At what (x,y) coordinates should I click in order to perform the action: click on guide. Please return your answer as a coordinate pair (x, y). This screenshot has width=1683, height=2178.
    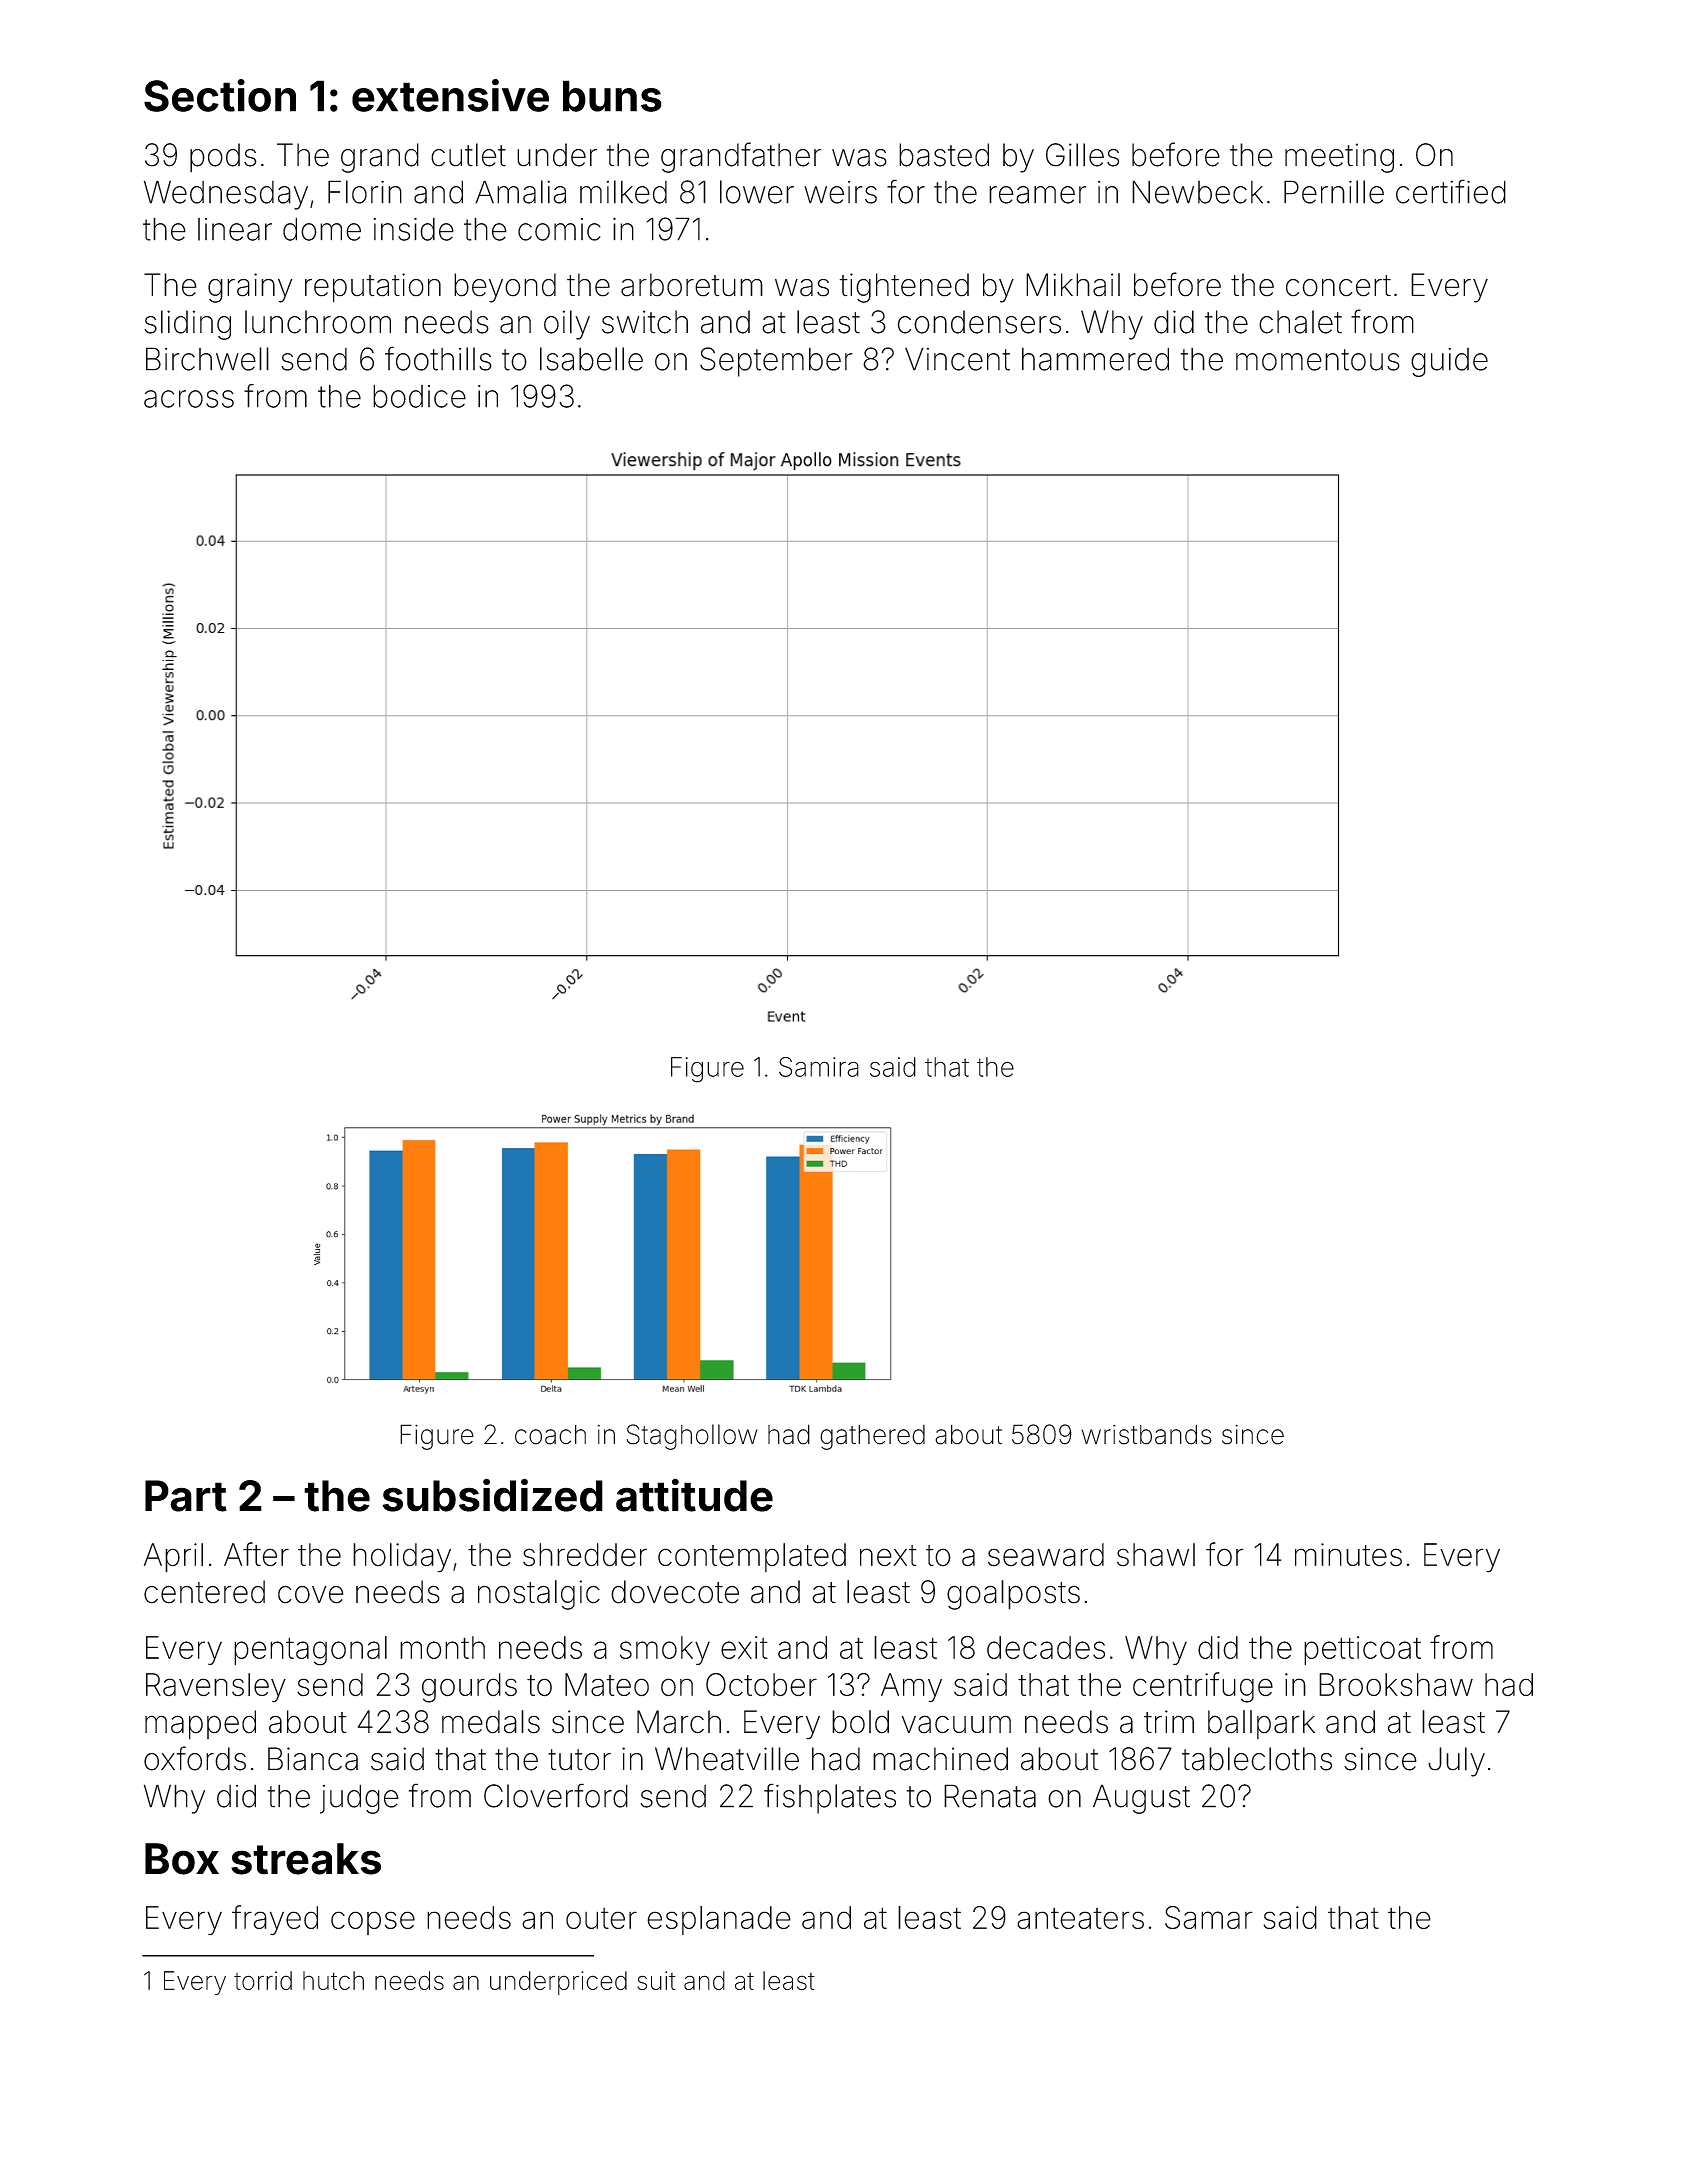
    Looking at the image, I should click on (1449, 362).
